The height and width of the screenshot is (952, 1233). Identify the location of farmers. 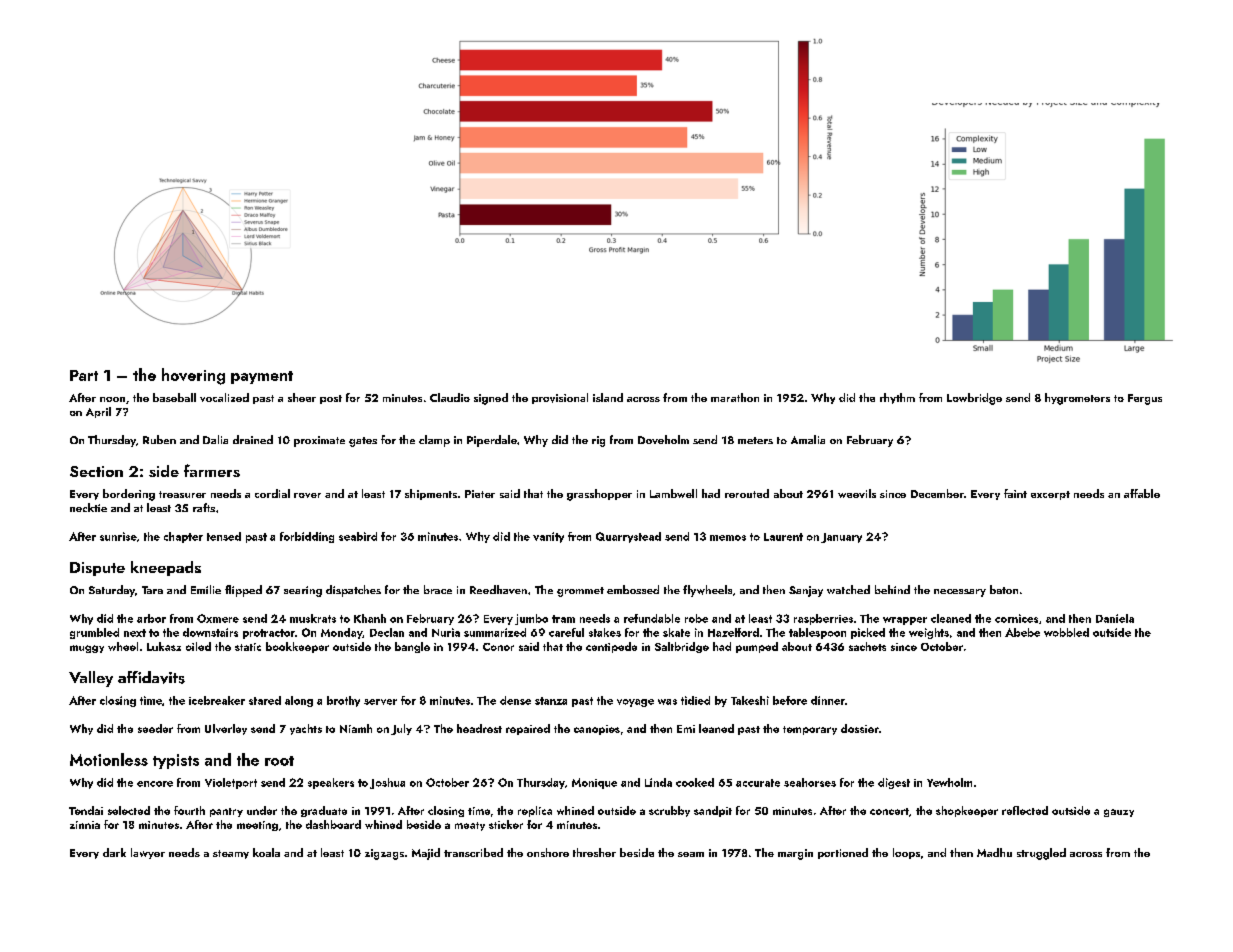
(212, 470).
